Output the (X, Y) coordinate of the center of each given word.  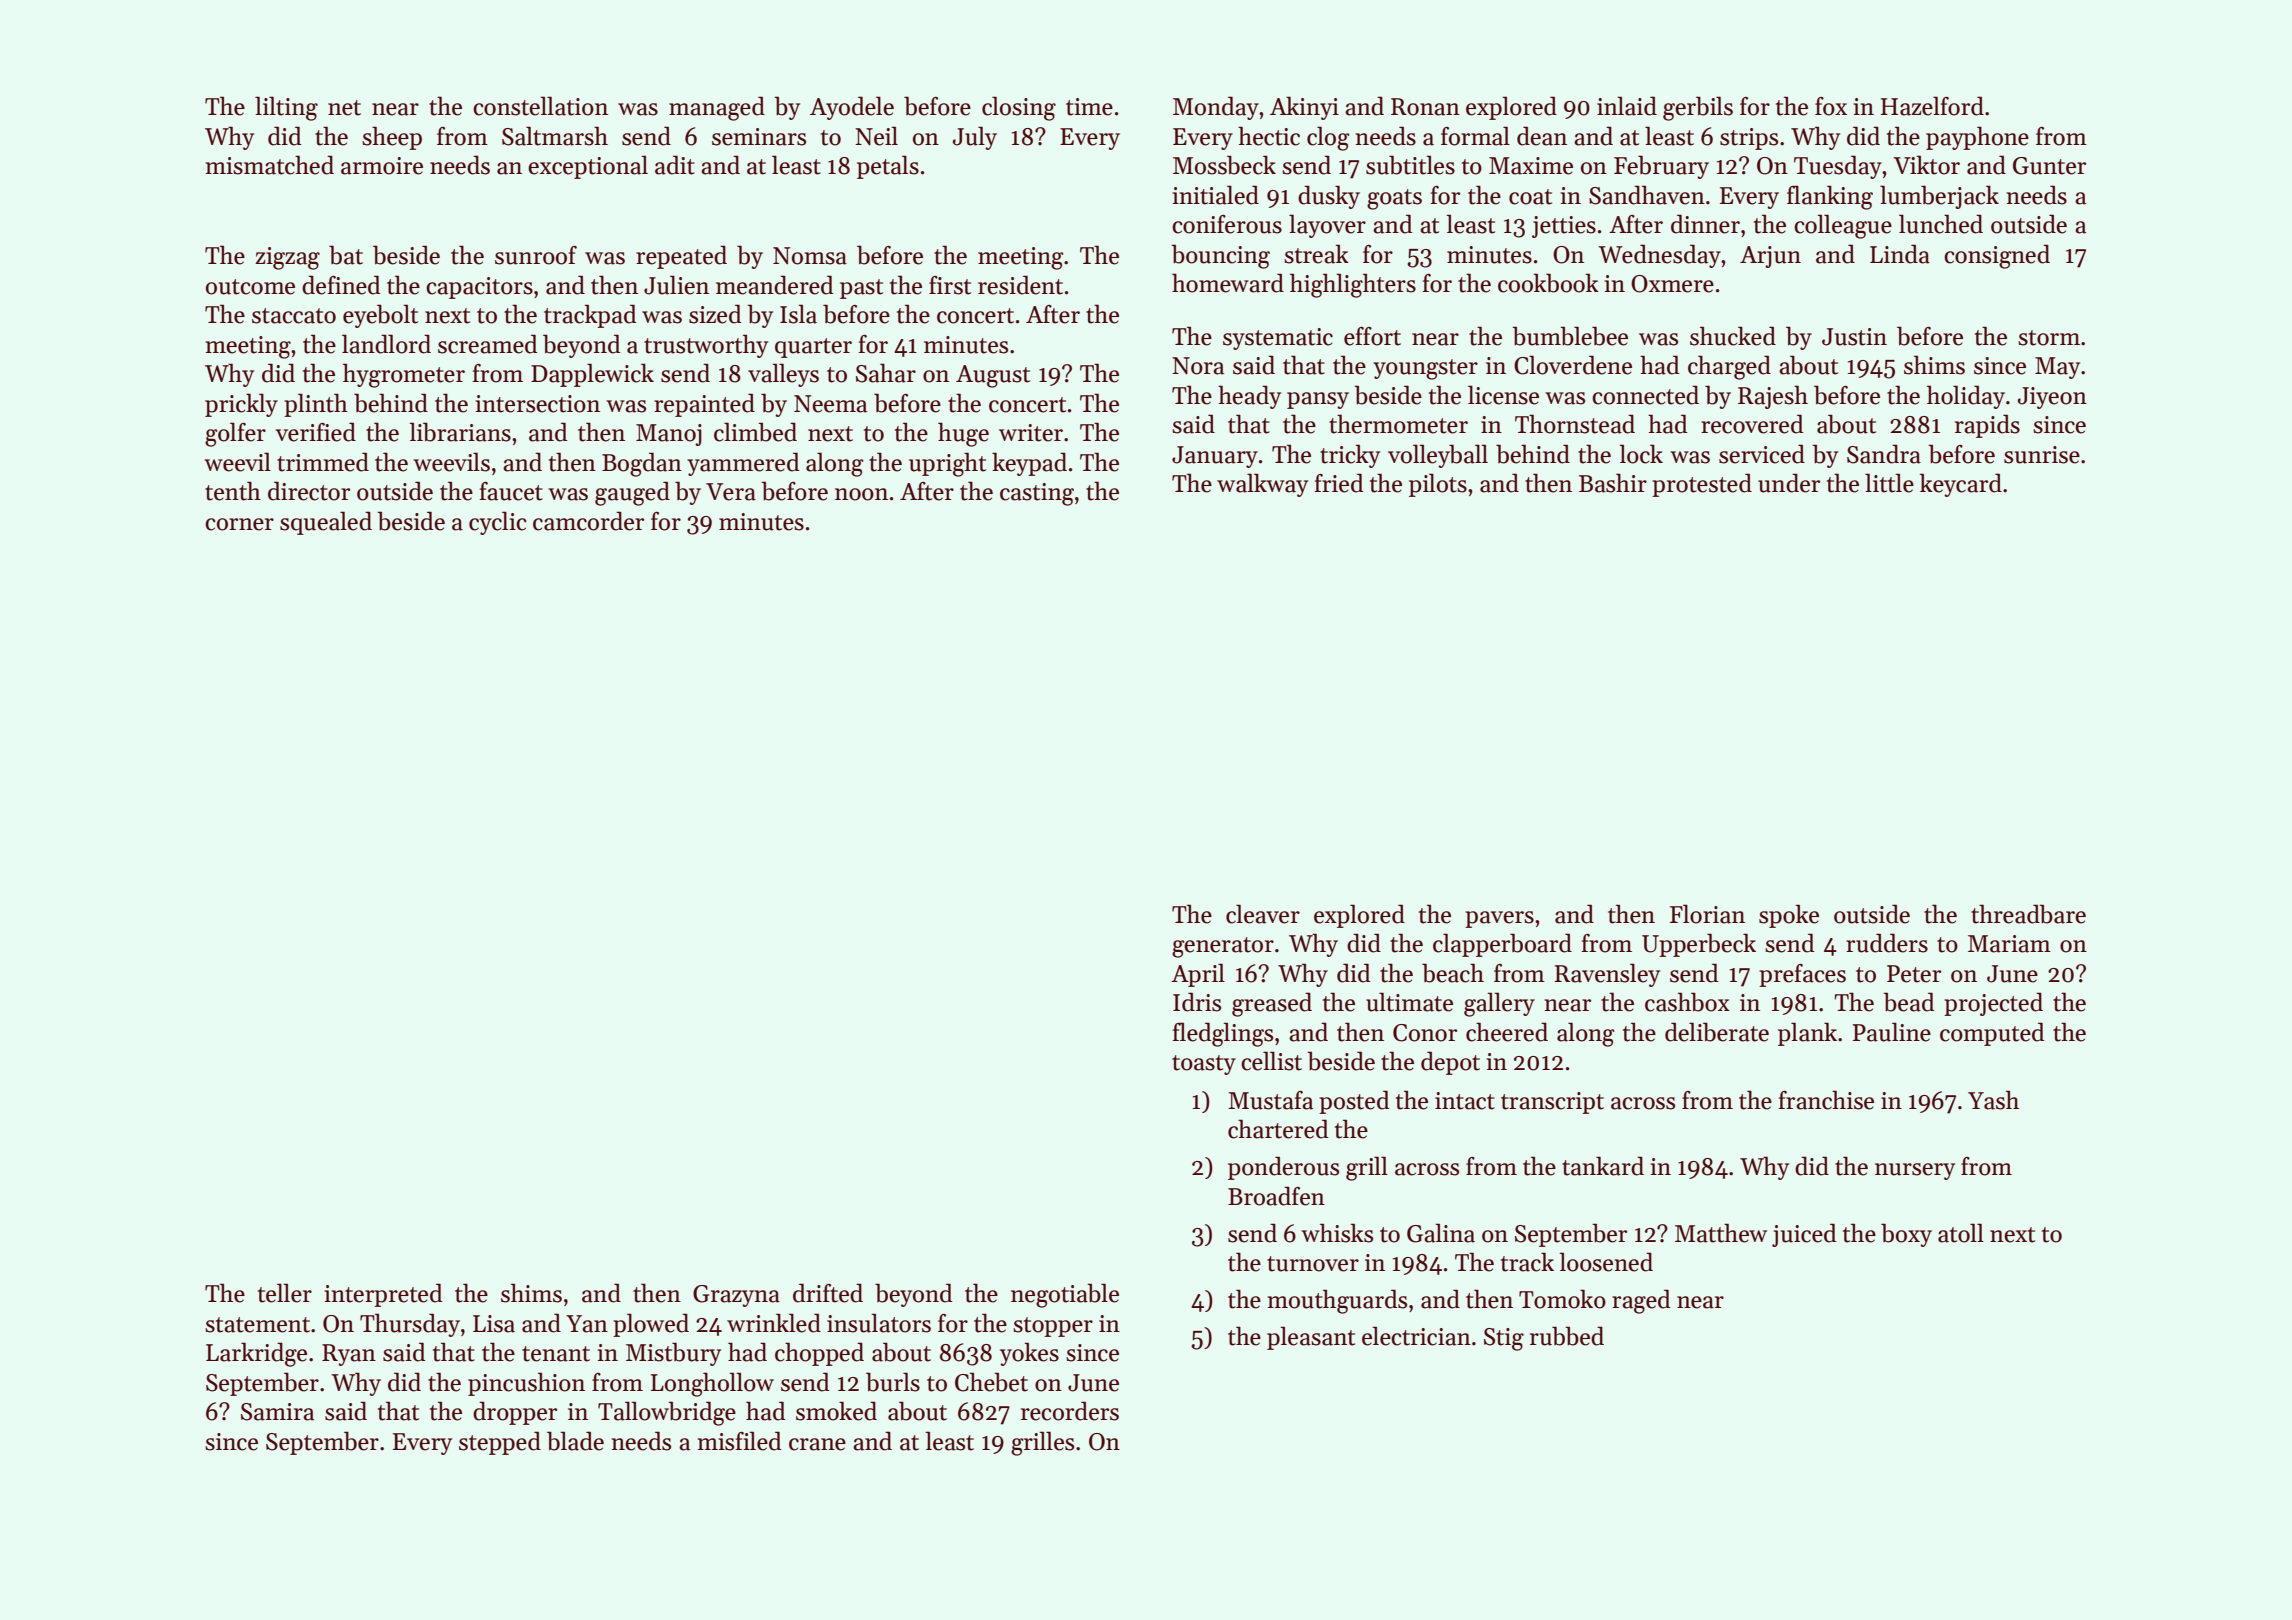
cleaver (1263, 914)
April (1198, 975)
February (1661, 167)
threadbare (2028, 914)
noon (861, 494)
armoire (382, 166)
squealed (326, 523)
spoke (1789, 916)
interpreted (384, 1295)
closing (1019, 108)
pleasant (1311, 1338)
